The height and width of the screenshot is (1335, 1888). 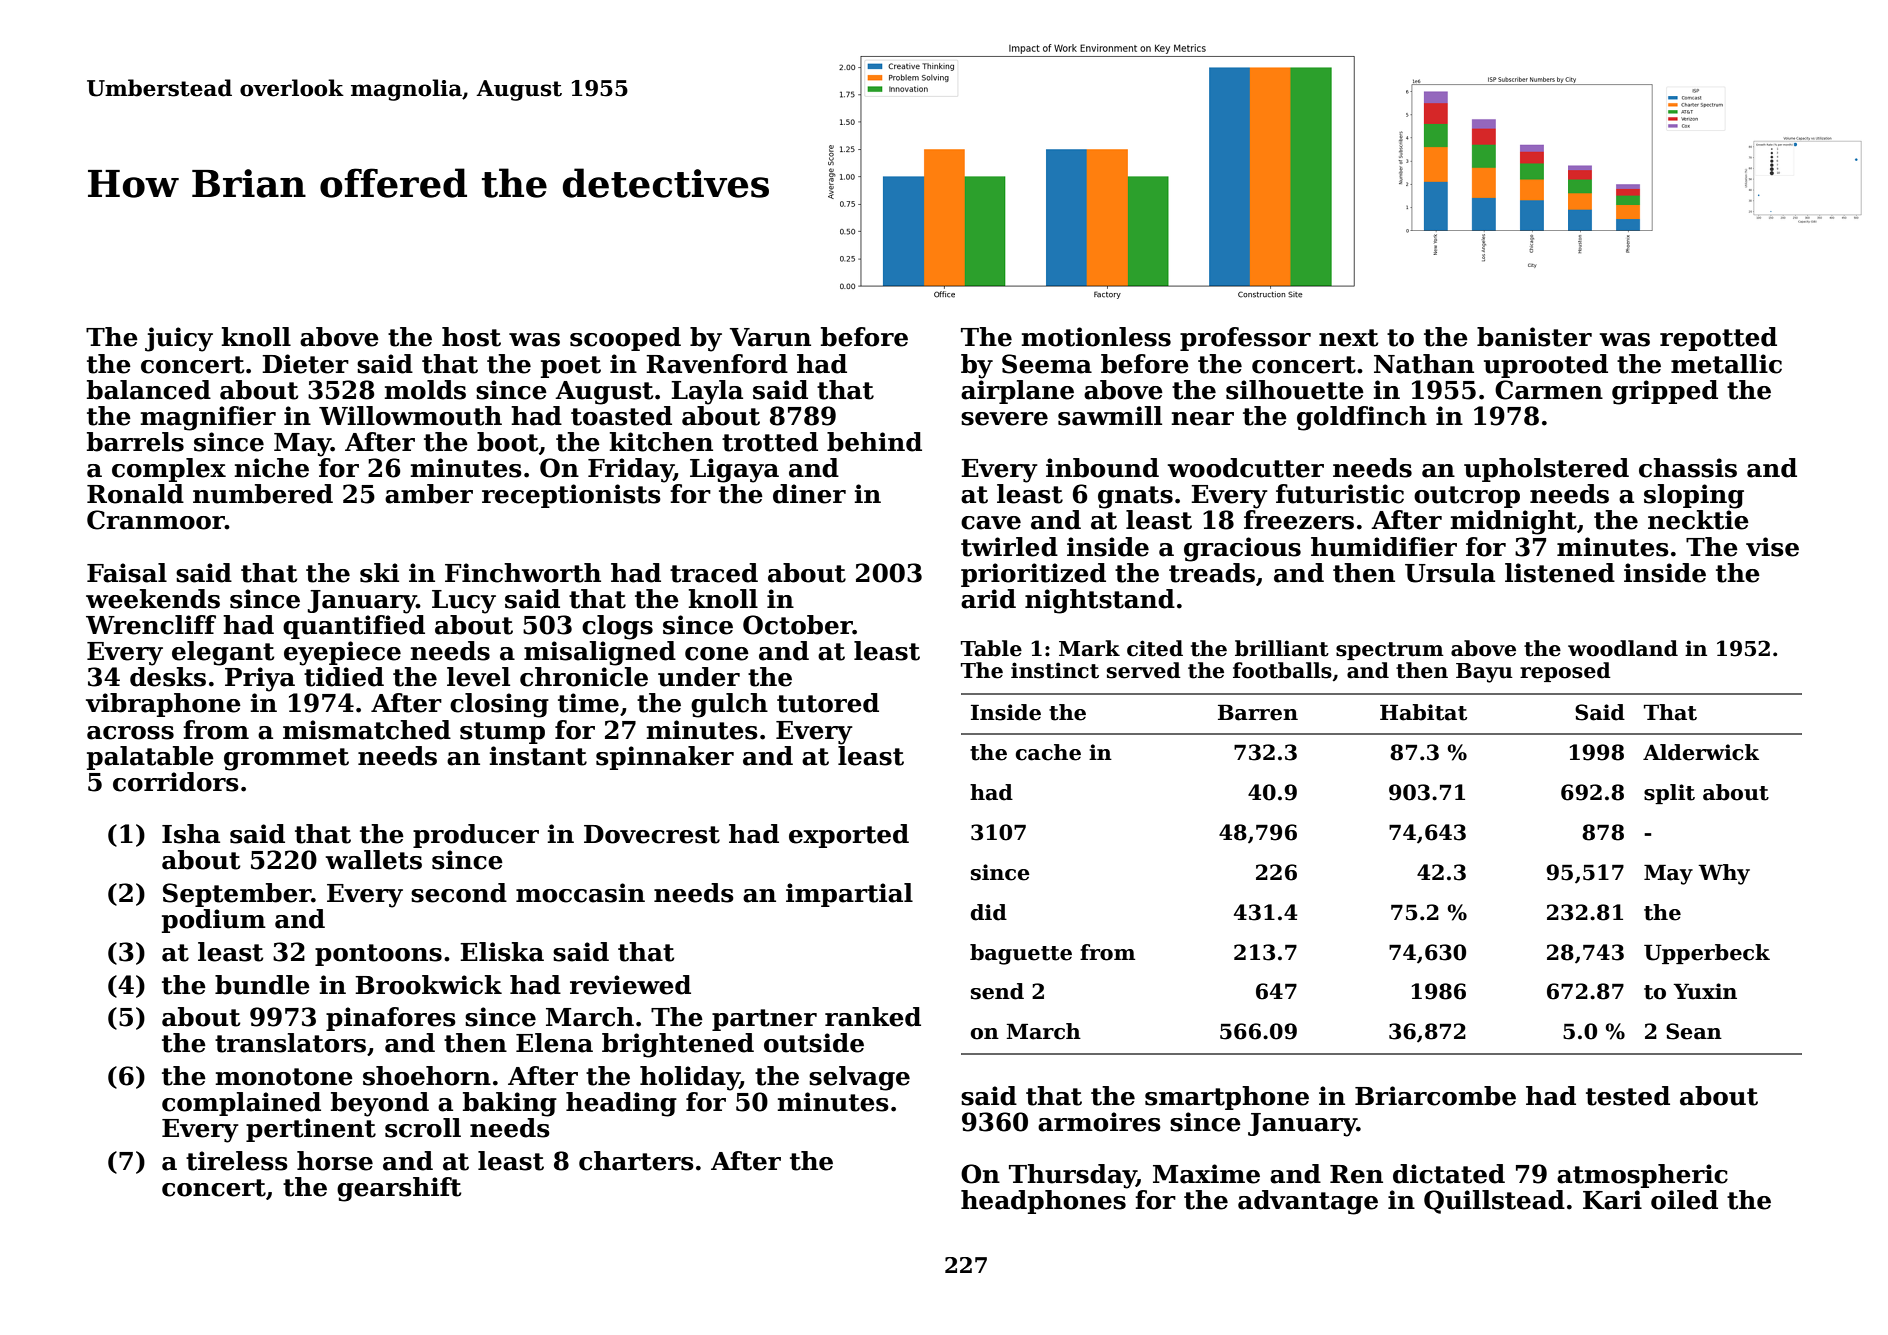 I want to click on Bayu, so click(x=1484, y=673).
